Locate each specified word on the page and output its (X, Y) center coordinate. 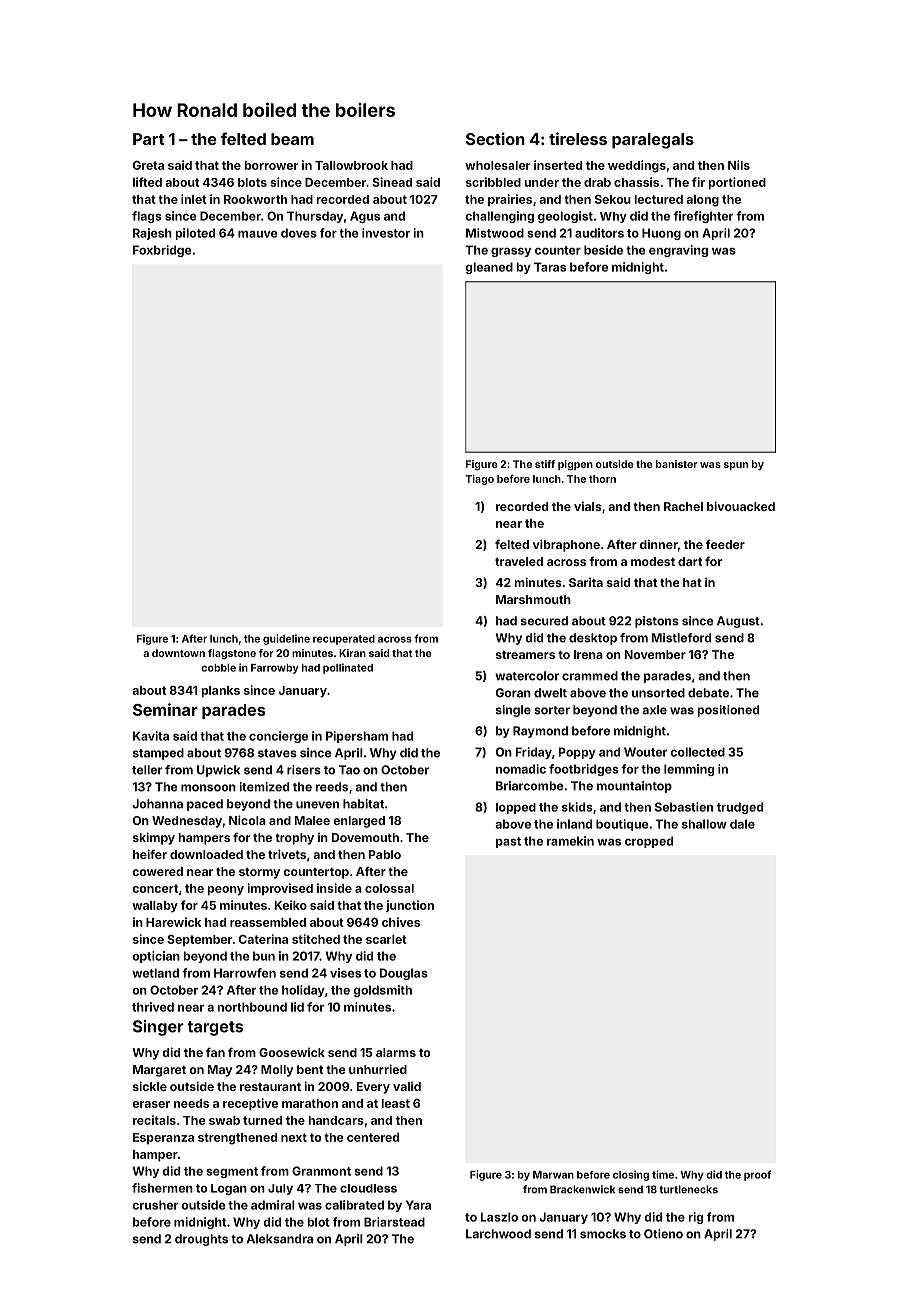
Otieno (663, 1234)
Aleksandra (280, 1239)
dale (742, 824)
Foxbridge (162, 251)
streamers (525, 655)
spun (736, 466)
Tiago (479, 480)
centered (373, 1137)
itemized (264, 787)
